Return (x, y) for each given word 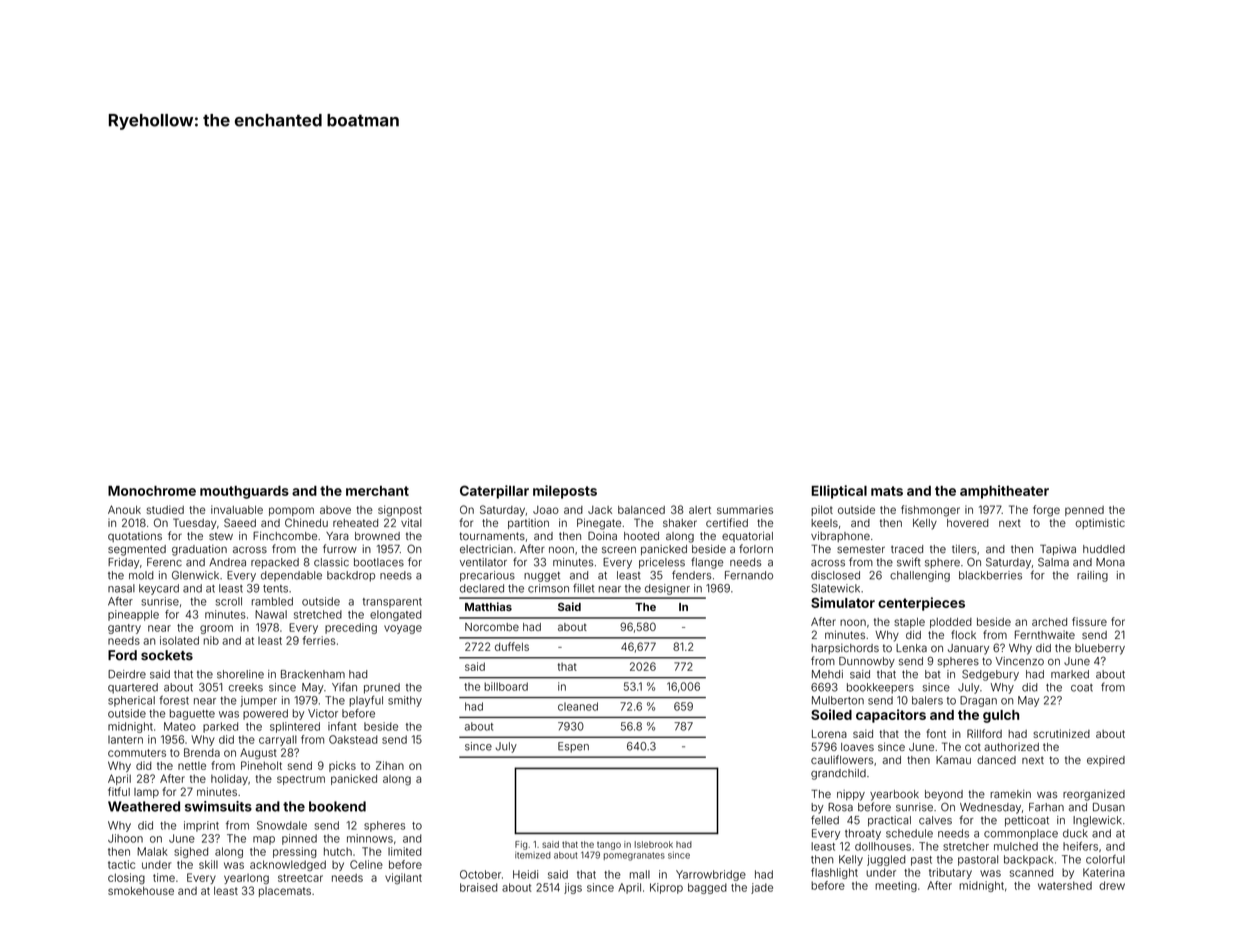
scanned (1031, 872)
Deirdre (127, 674)
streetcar (300, 878)
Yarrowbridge (711, 875)
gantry (124, 629)
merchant (377, 491)
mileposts (565, 492)
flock (963, 634)
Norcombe (492, 627)
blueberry (1100, 649)
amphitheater (1004, 492)
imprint (201, 826)
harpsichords (845, 648)
